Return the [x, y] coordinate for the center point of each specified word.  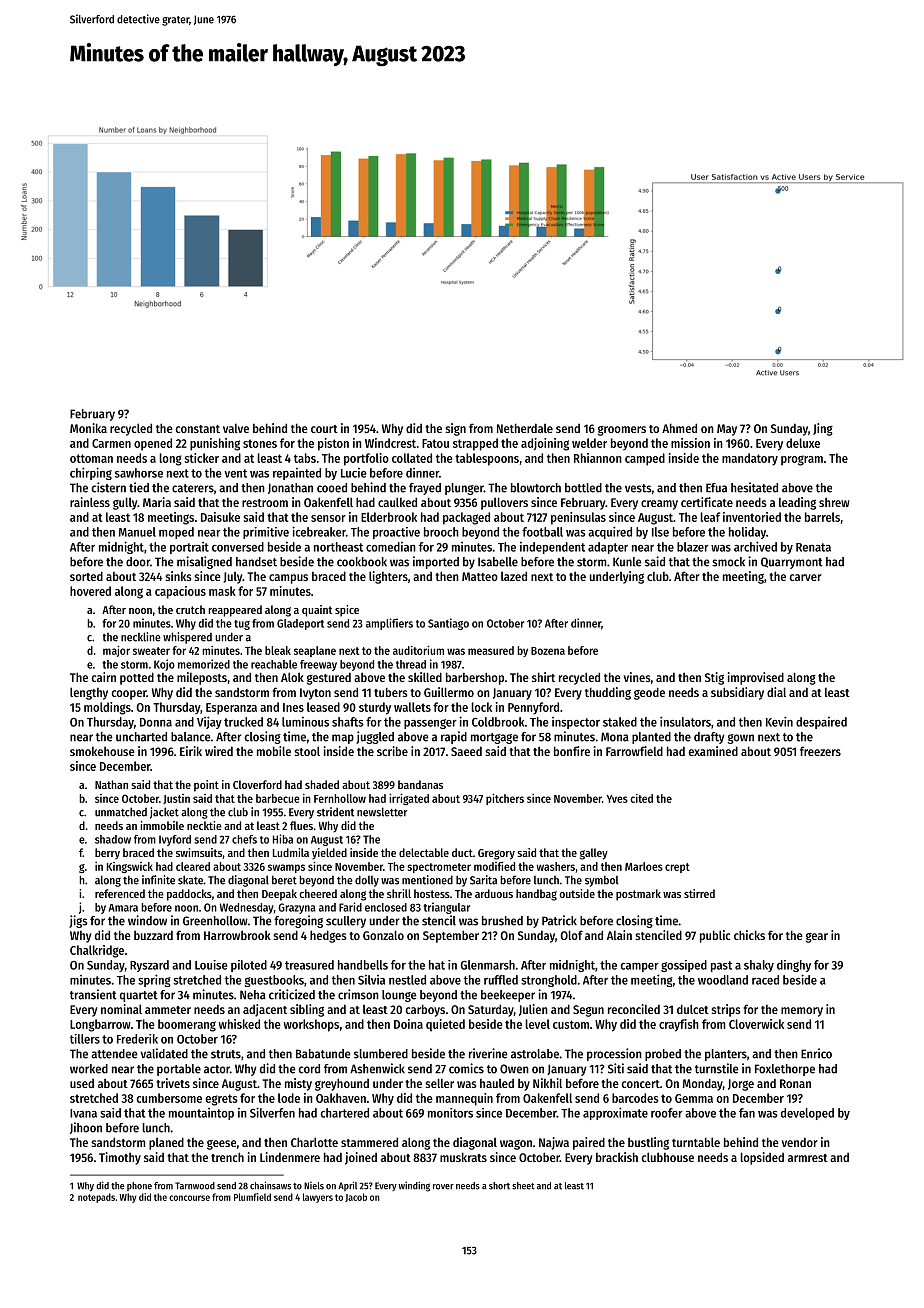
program [802, 460]
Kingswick [130, 867]
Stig [714, 678]
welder [589, 443]
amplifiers [389, 624]
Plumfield [252, 1197]
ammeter [168, 1010]
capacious [180, 592]
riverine [488, 1053]
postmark [638, 895]
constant [197, 429]
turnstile [717, 1068]
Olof [571, 935]
